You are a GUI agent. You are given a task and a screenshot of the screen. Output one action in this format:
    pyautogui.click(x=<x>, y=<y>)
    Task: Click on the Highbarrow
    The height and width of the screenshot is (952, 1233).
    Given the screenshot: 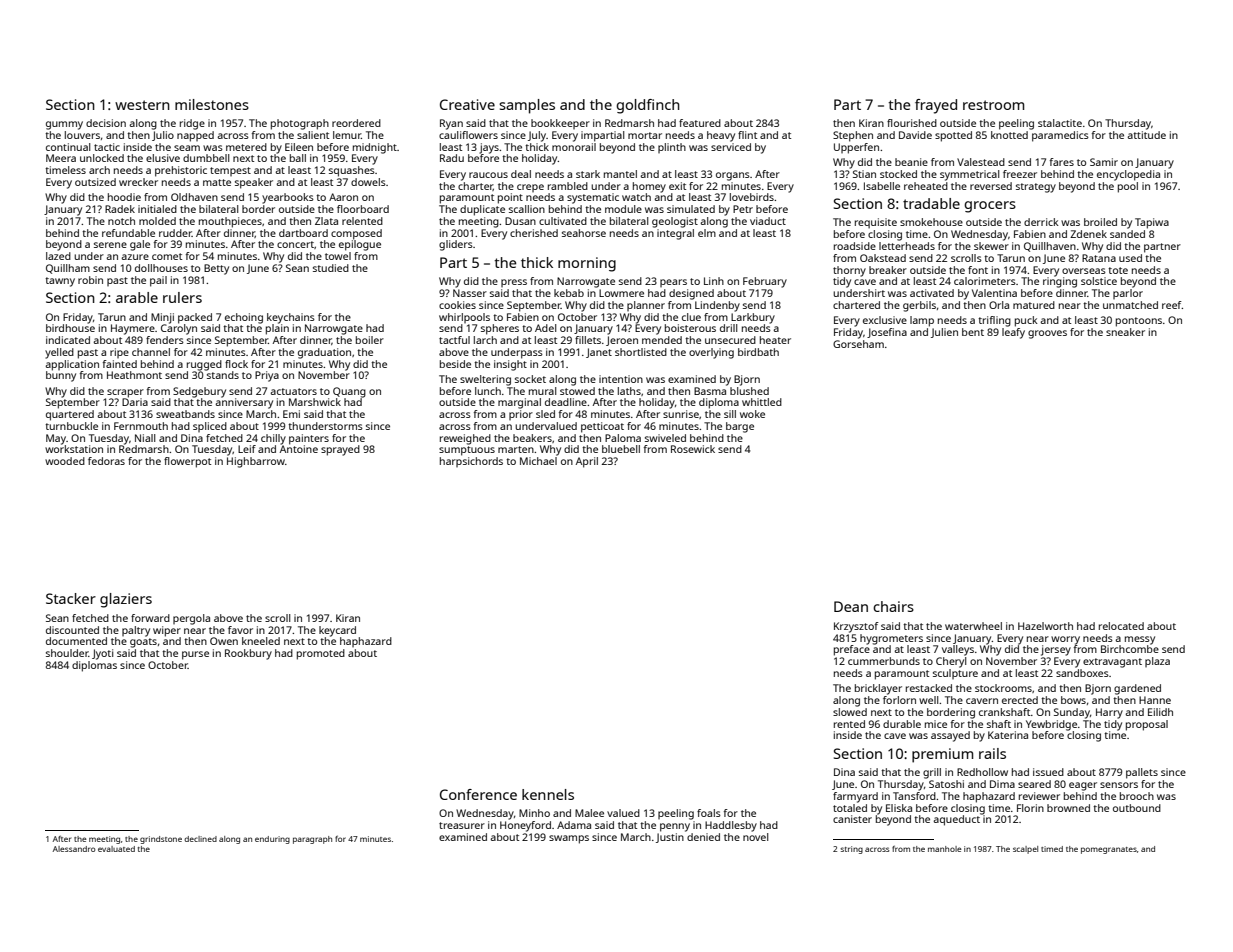 What is the action you would take?
    pyautogui.click(x=256, y=462)
